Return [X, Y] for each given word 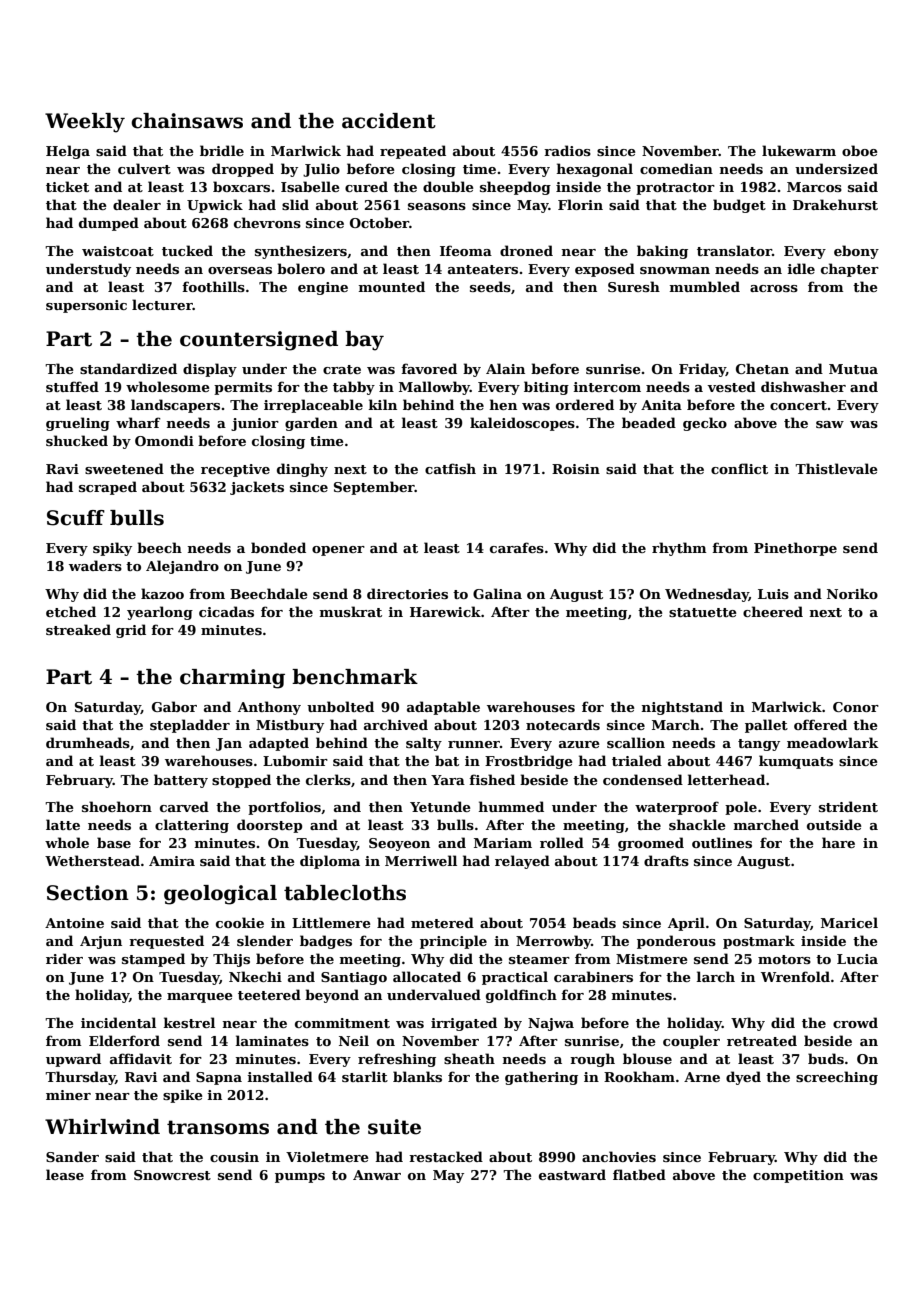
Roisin [576, 469]
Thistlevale [836, 468]
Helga [68, 152]
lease [65, 1174]
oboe [860, 150]
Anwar [377, 1175]
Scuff [76, 518]
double [448, 186]
